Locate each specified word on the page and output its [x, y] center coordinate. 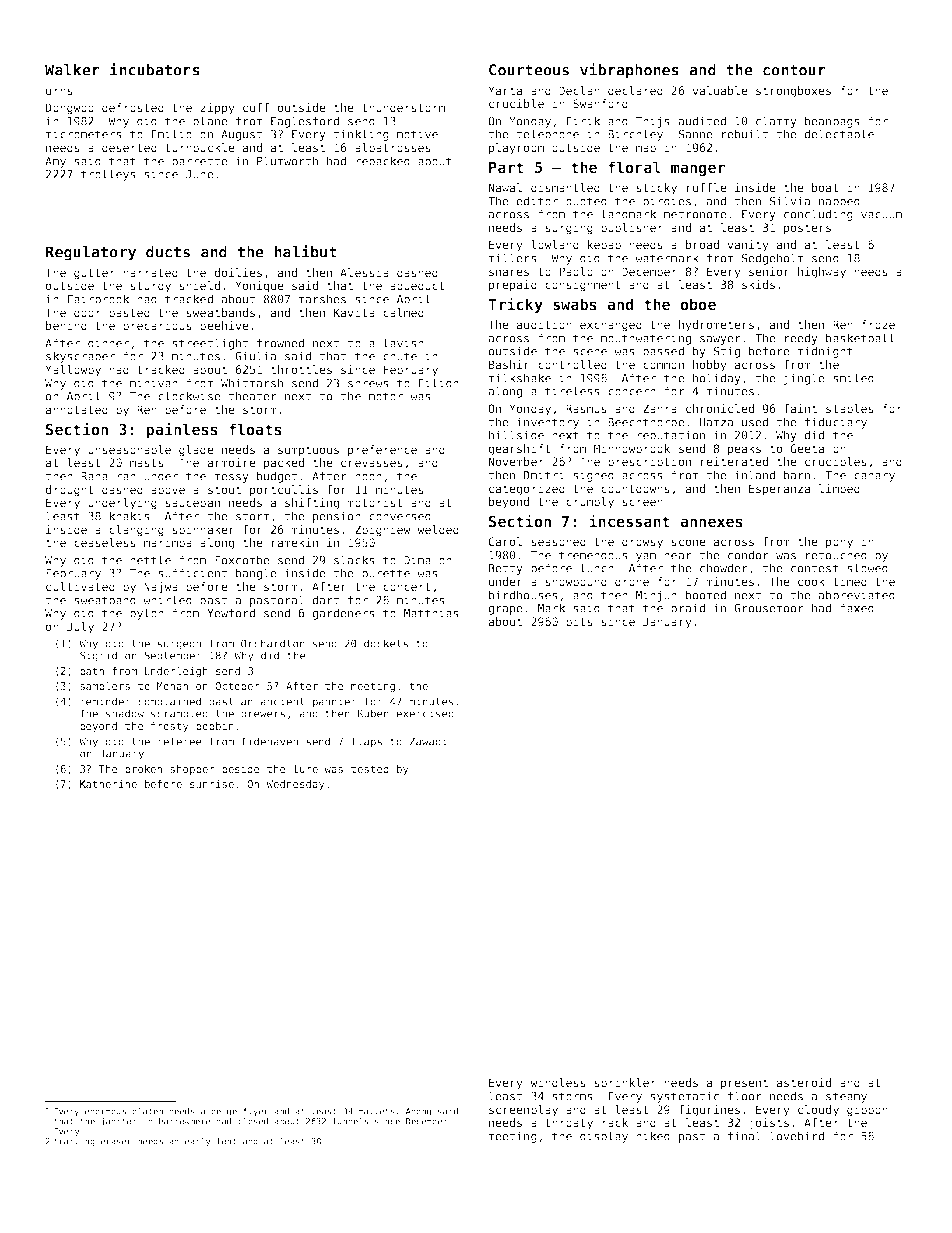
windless [558, 1082]
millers [512, 258]
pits [579, 623]
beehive [224, 325]
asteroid [804, 1082]
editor [537, 201]
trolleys [108, 175]
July [80, 628]
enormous [105, 1112]
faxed [857, 608]
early [198, 1142]
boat [825, 187]
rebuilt [745, 134]
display [604, 1137]
